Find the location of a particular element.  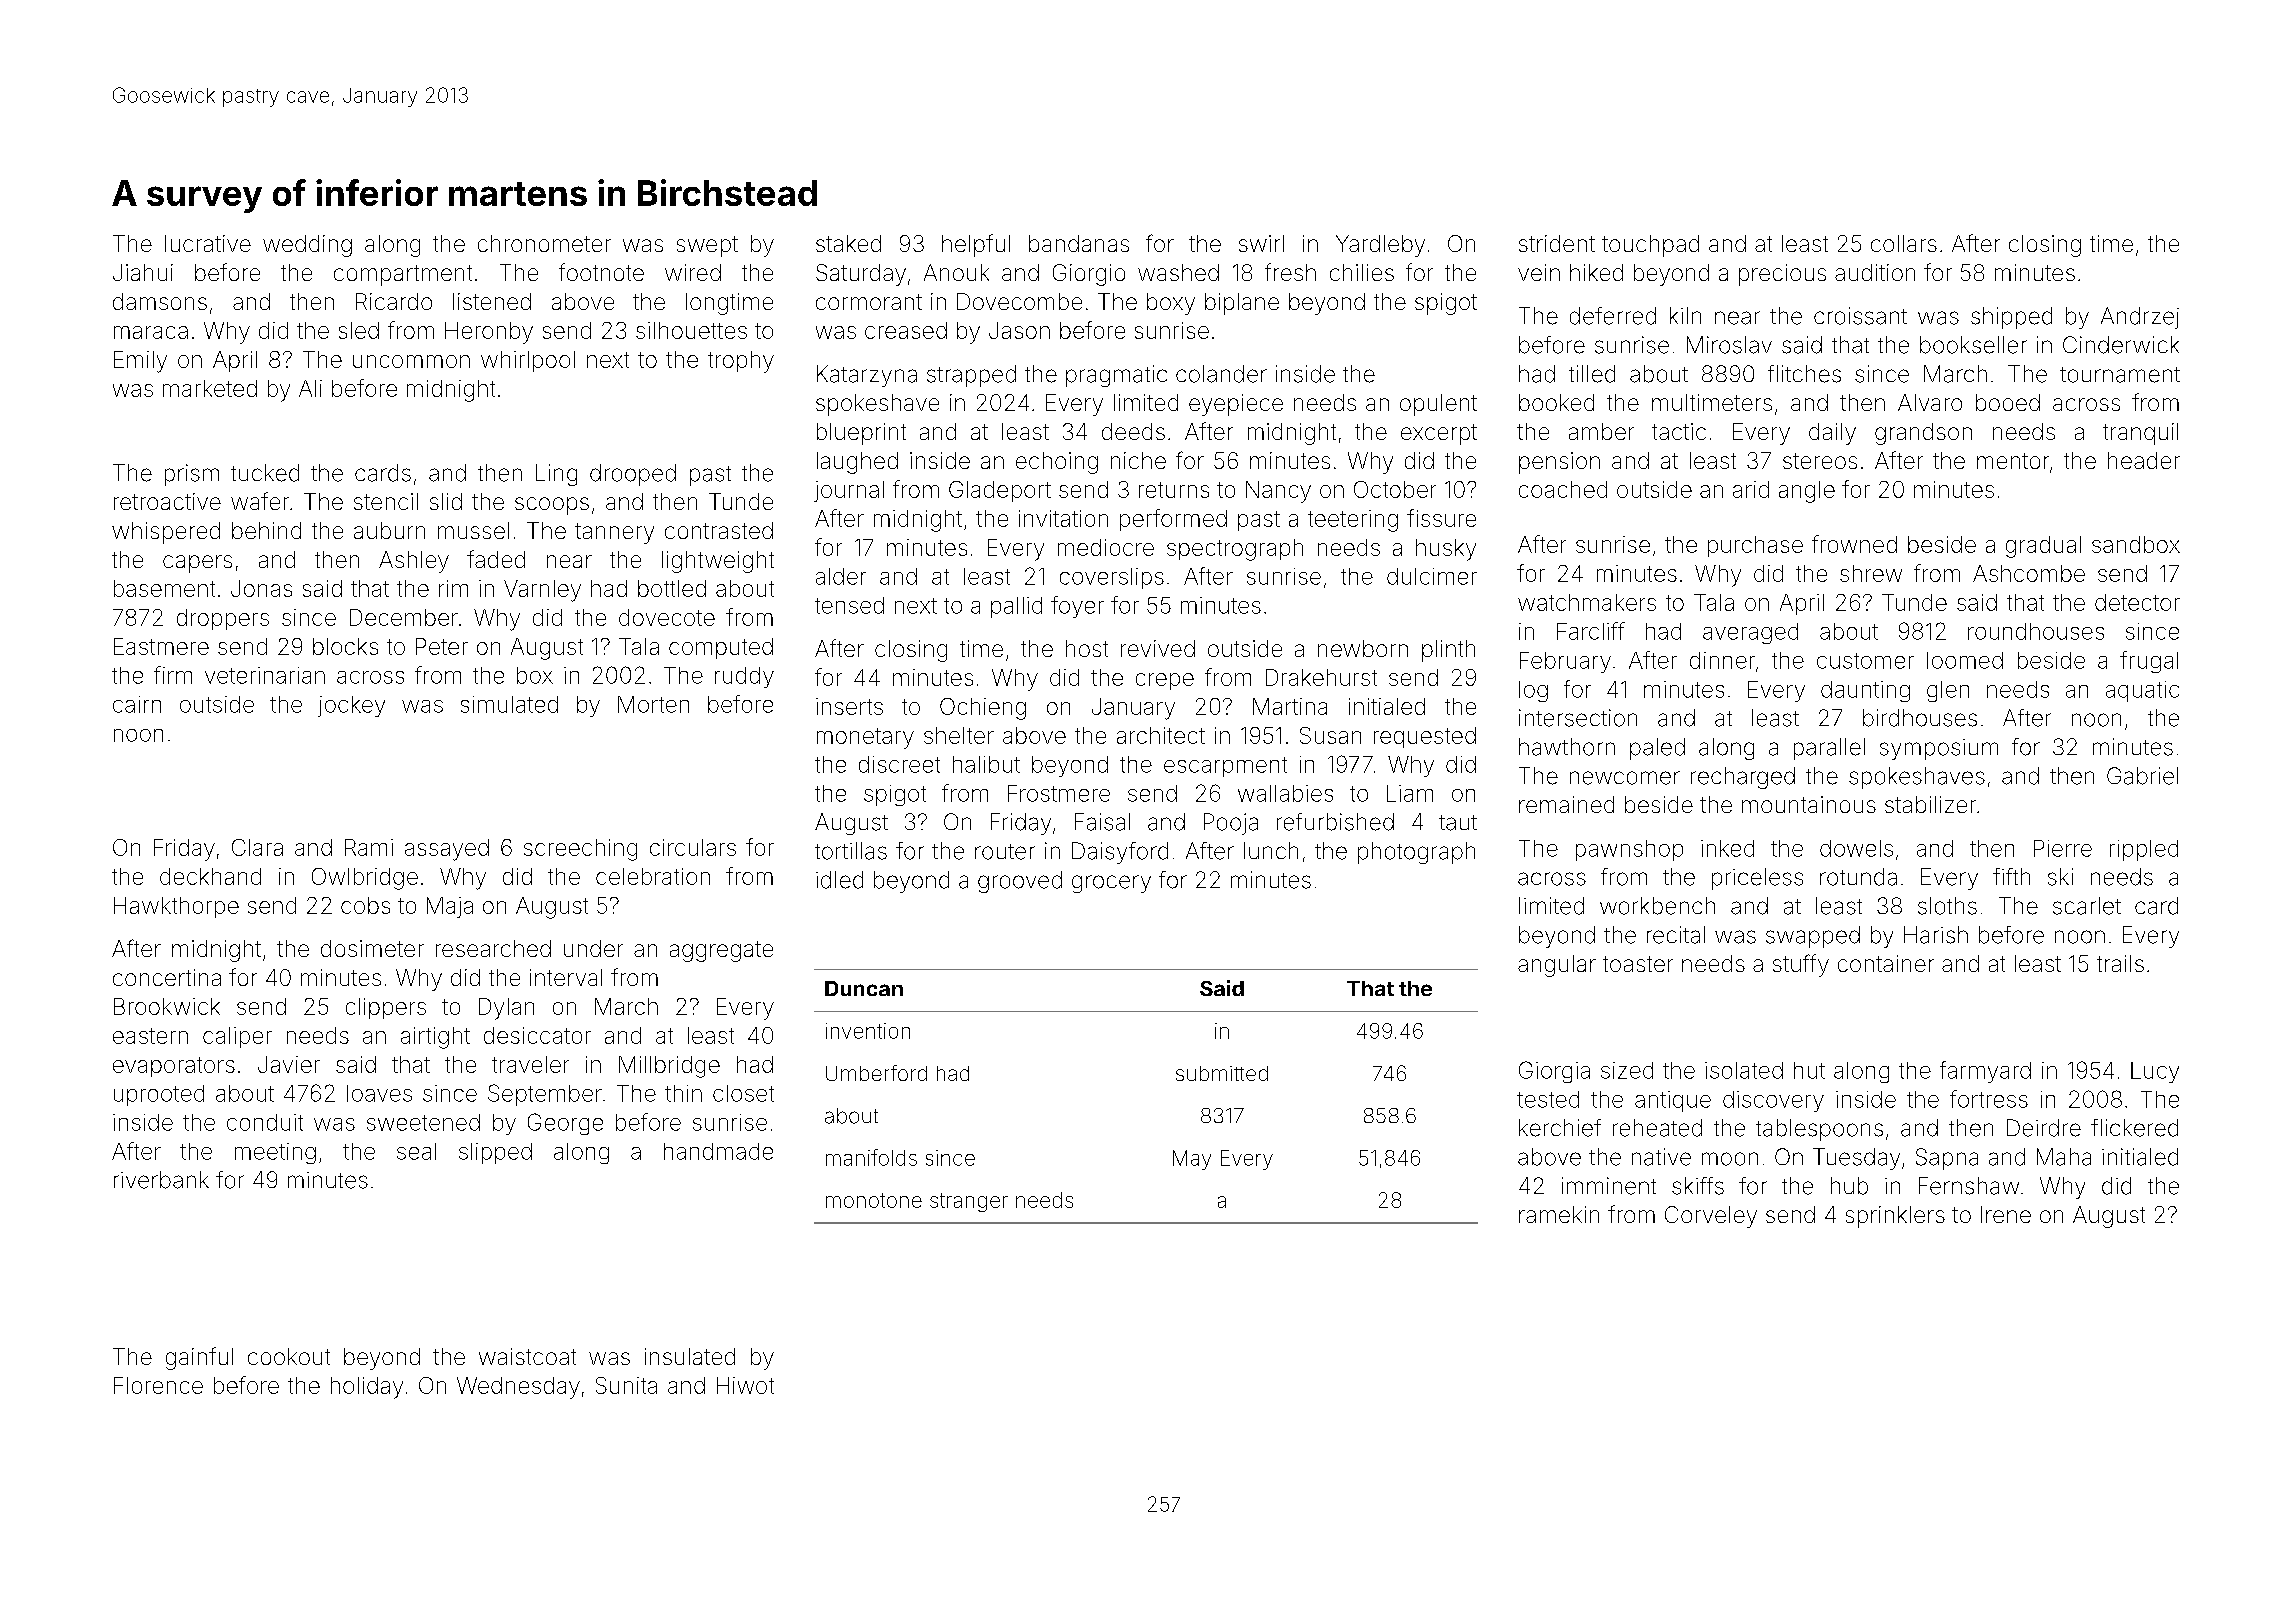

sandbox is located at coordinates (2136, 544).
